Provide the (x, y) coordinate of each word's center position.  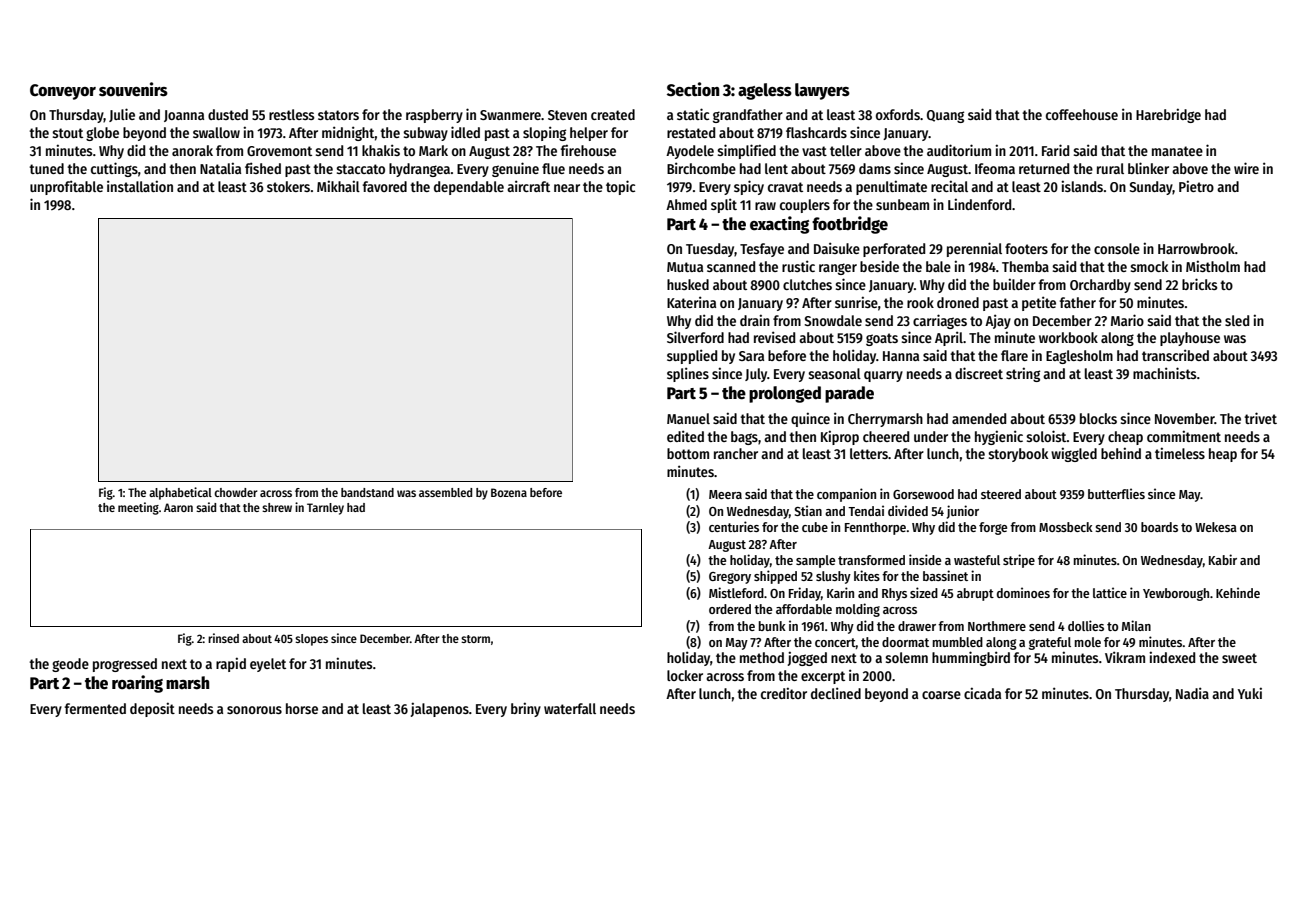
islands (1082, 186)
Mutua (685, 267)
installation (140, 186)
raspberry (434, 116)
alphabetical (180, 493)
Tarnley (325, 509)
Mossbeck (1066, 527)
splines (688, 374)
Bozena (509, 492)
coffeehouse (1082, 114)
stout (67, 133)
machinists (1165, 373)
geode (70, 665)
